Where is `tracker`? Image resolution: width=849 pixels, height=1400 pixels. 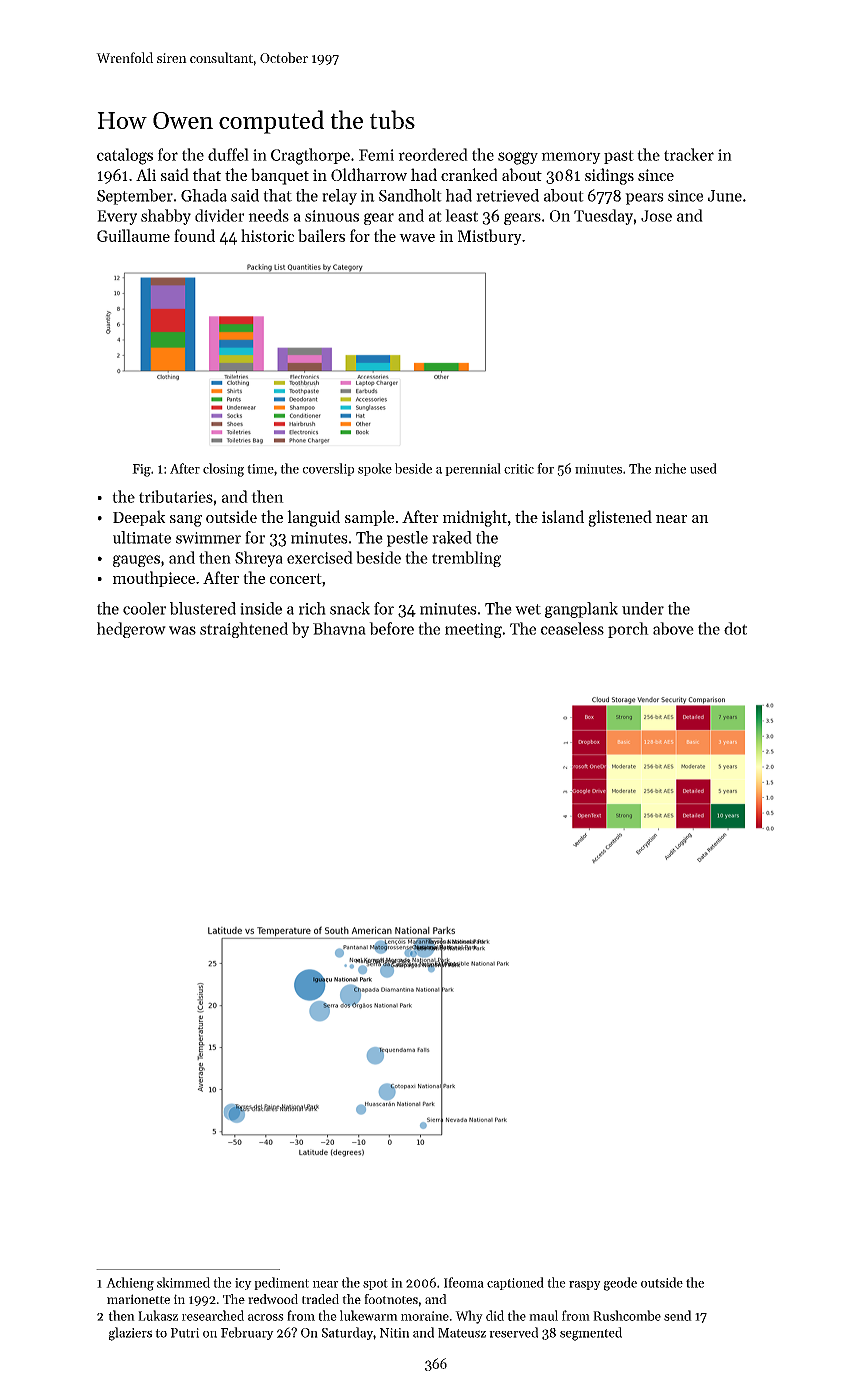
tracker is located at coordinates (689, 154).
